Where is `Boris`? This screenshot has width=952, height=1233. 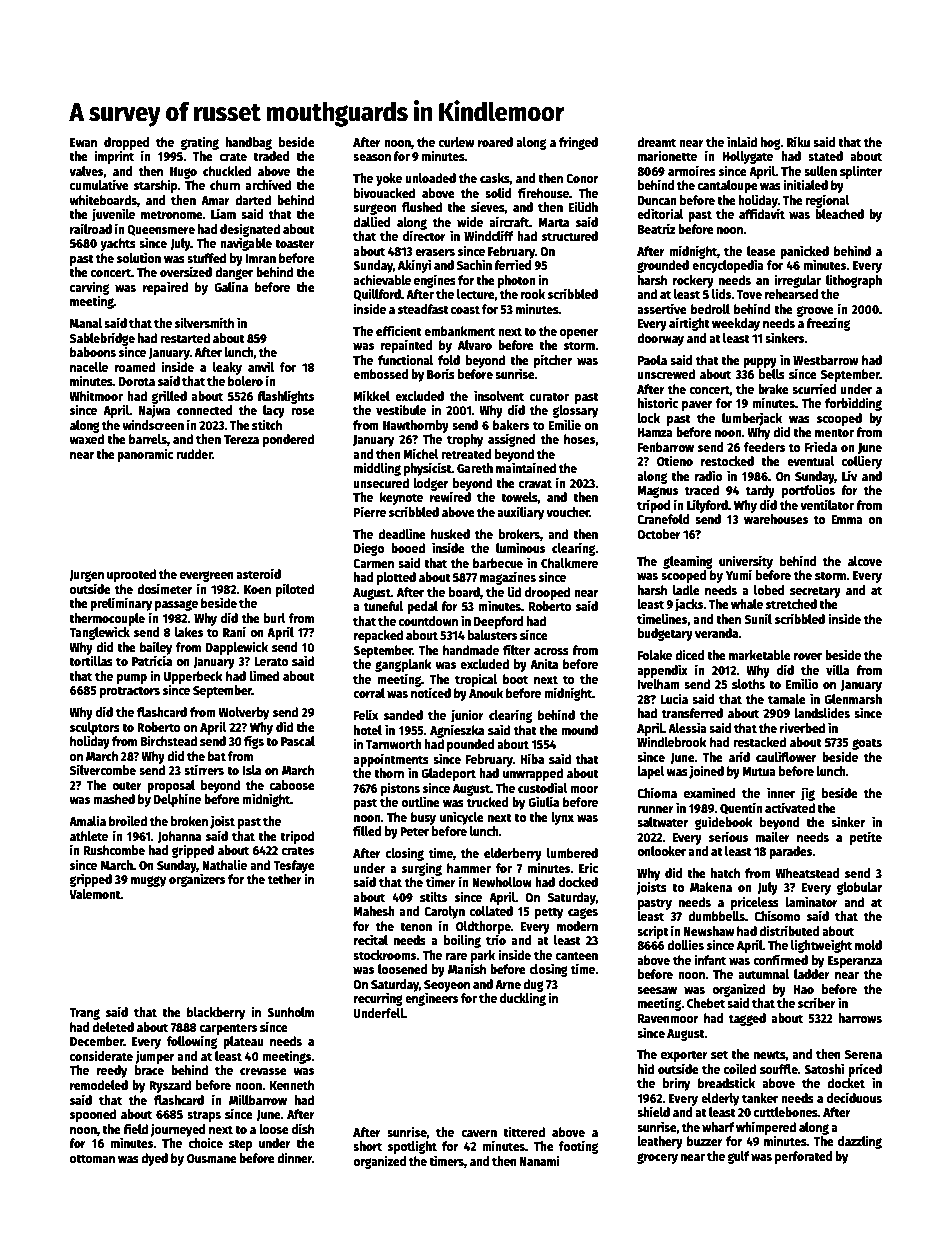
Boris is located at coordinates (441, 373).
